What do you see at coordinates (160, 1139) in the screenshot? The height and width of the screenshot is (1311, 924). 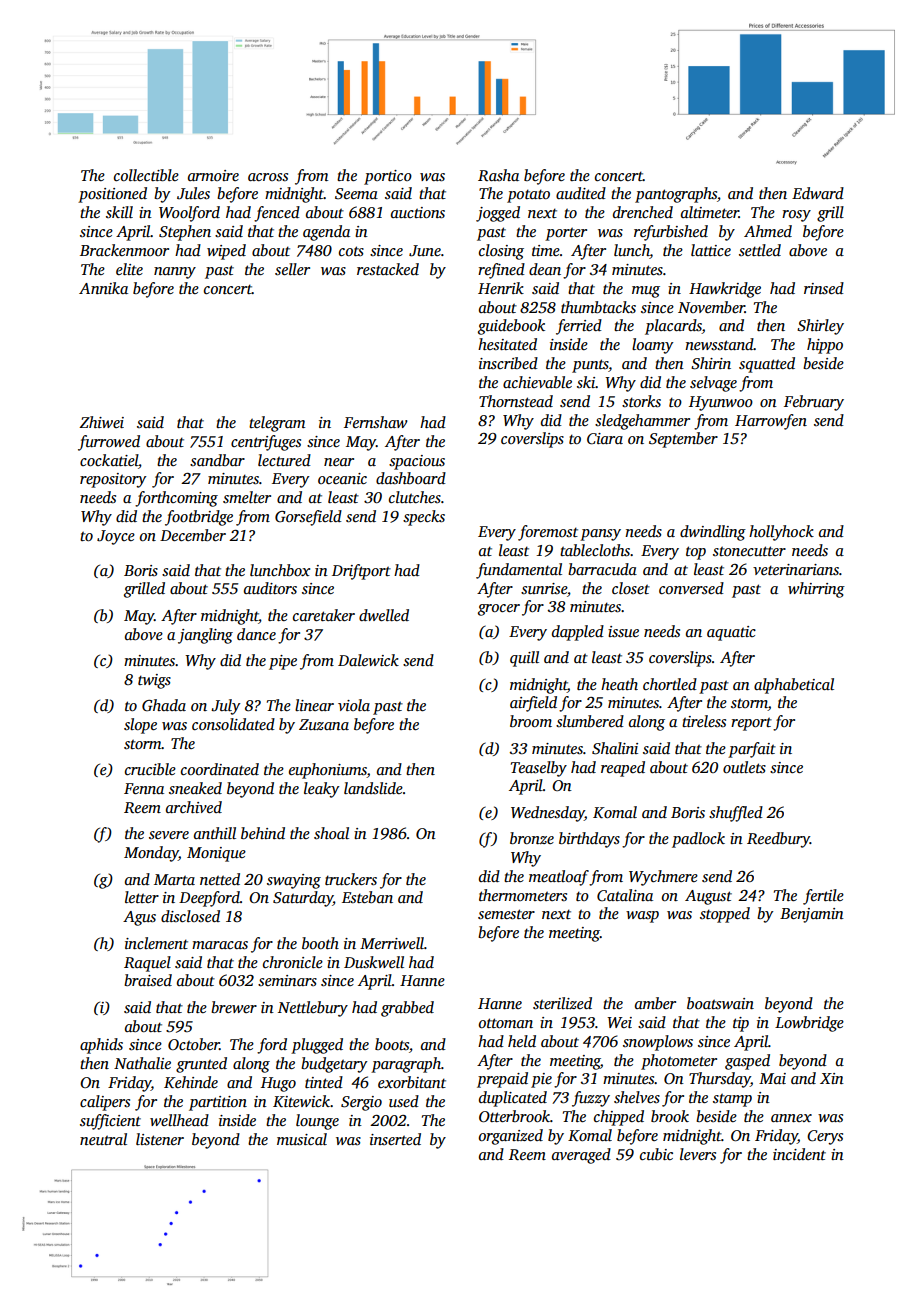 I see `listener` at bounding box center [160, 1139].
